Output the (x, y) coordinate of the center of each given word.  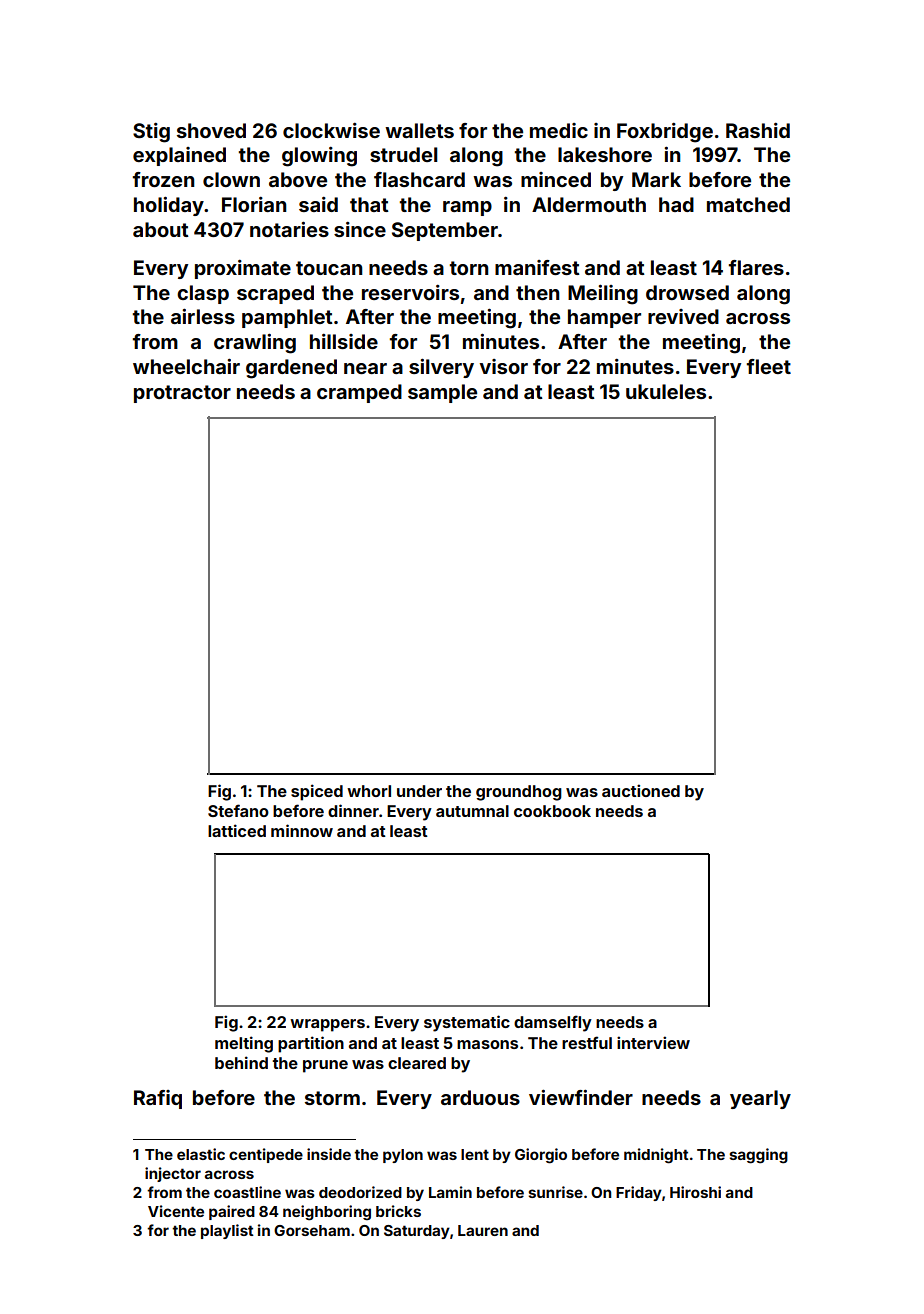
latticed (237, 830)
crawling (255, 344)
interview (653, 1042)
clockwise (331, 130)
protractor (182, 394)
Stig (151, 133)
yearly (760, 1099)
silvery (441, 368)
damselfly (553, 1023)
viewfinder (581, 1097)
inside (329, 1154)
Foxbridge (665, 133)
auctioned (641, 790)
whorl (369, 791)
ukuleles (666, 391)
